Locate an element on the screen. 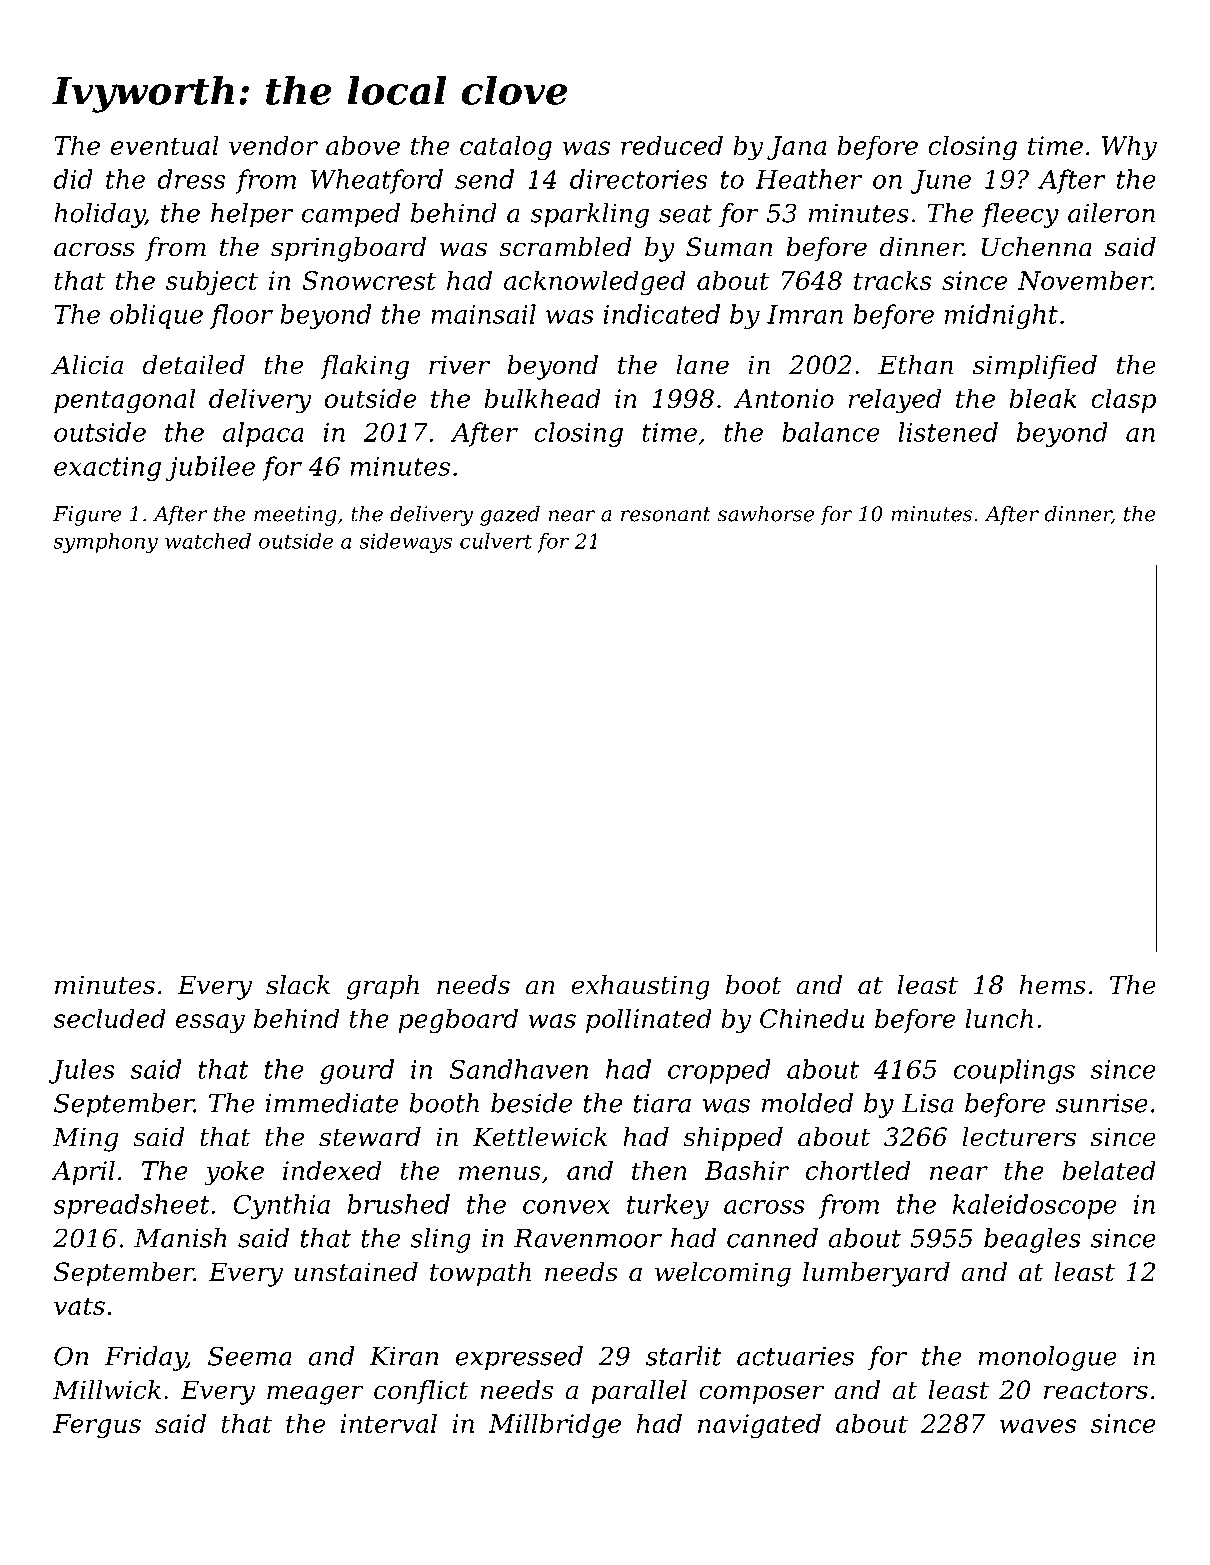 Image resolution: width=1210 pixels, height=1565 pixels. Jana is located at coordinates (796, 148).
